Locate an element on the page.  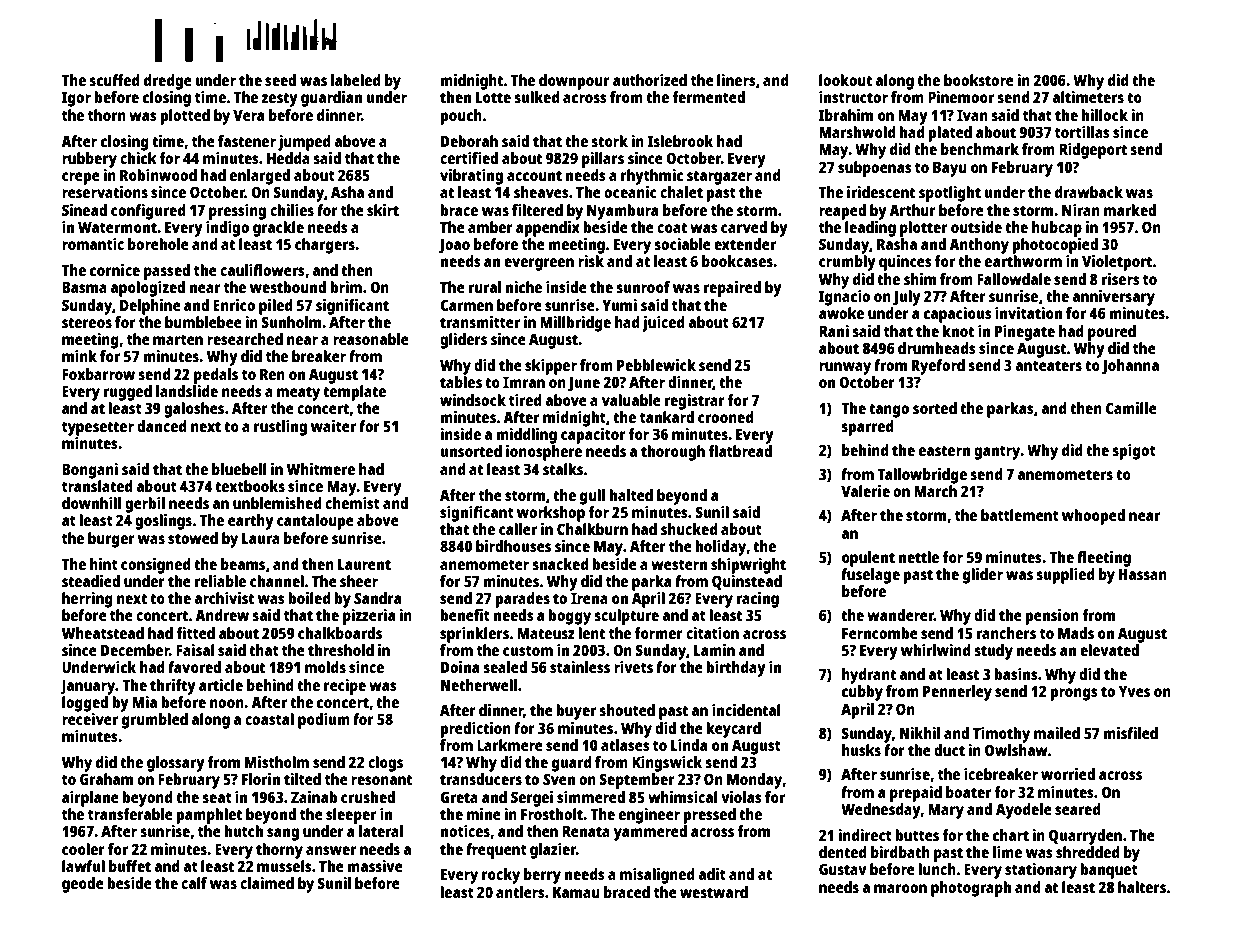
Linda is located at coordinates (689, 745).
